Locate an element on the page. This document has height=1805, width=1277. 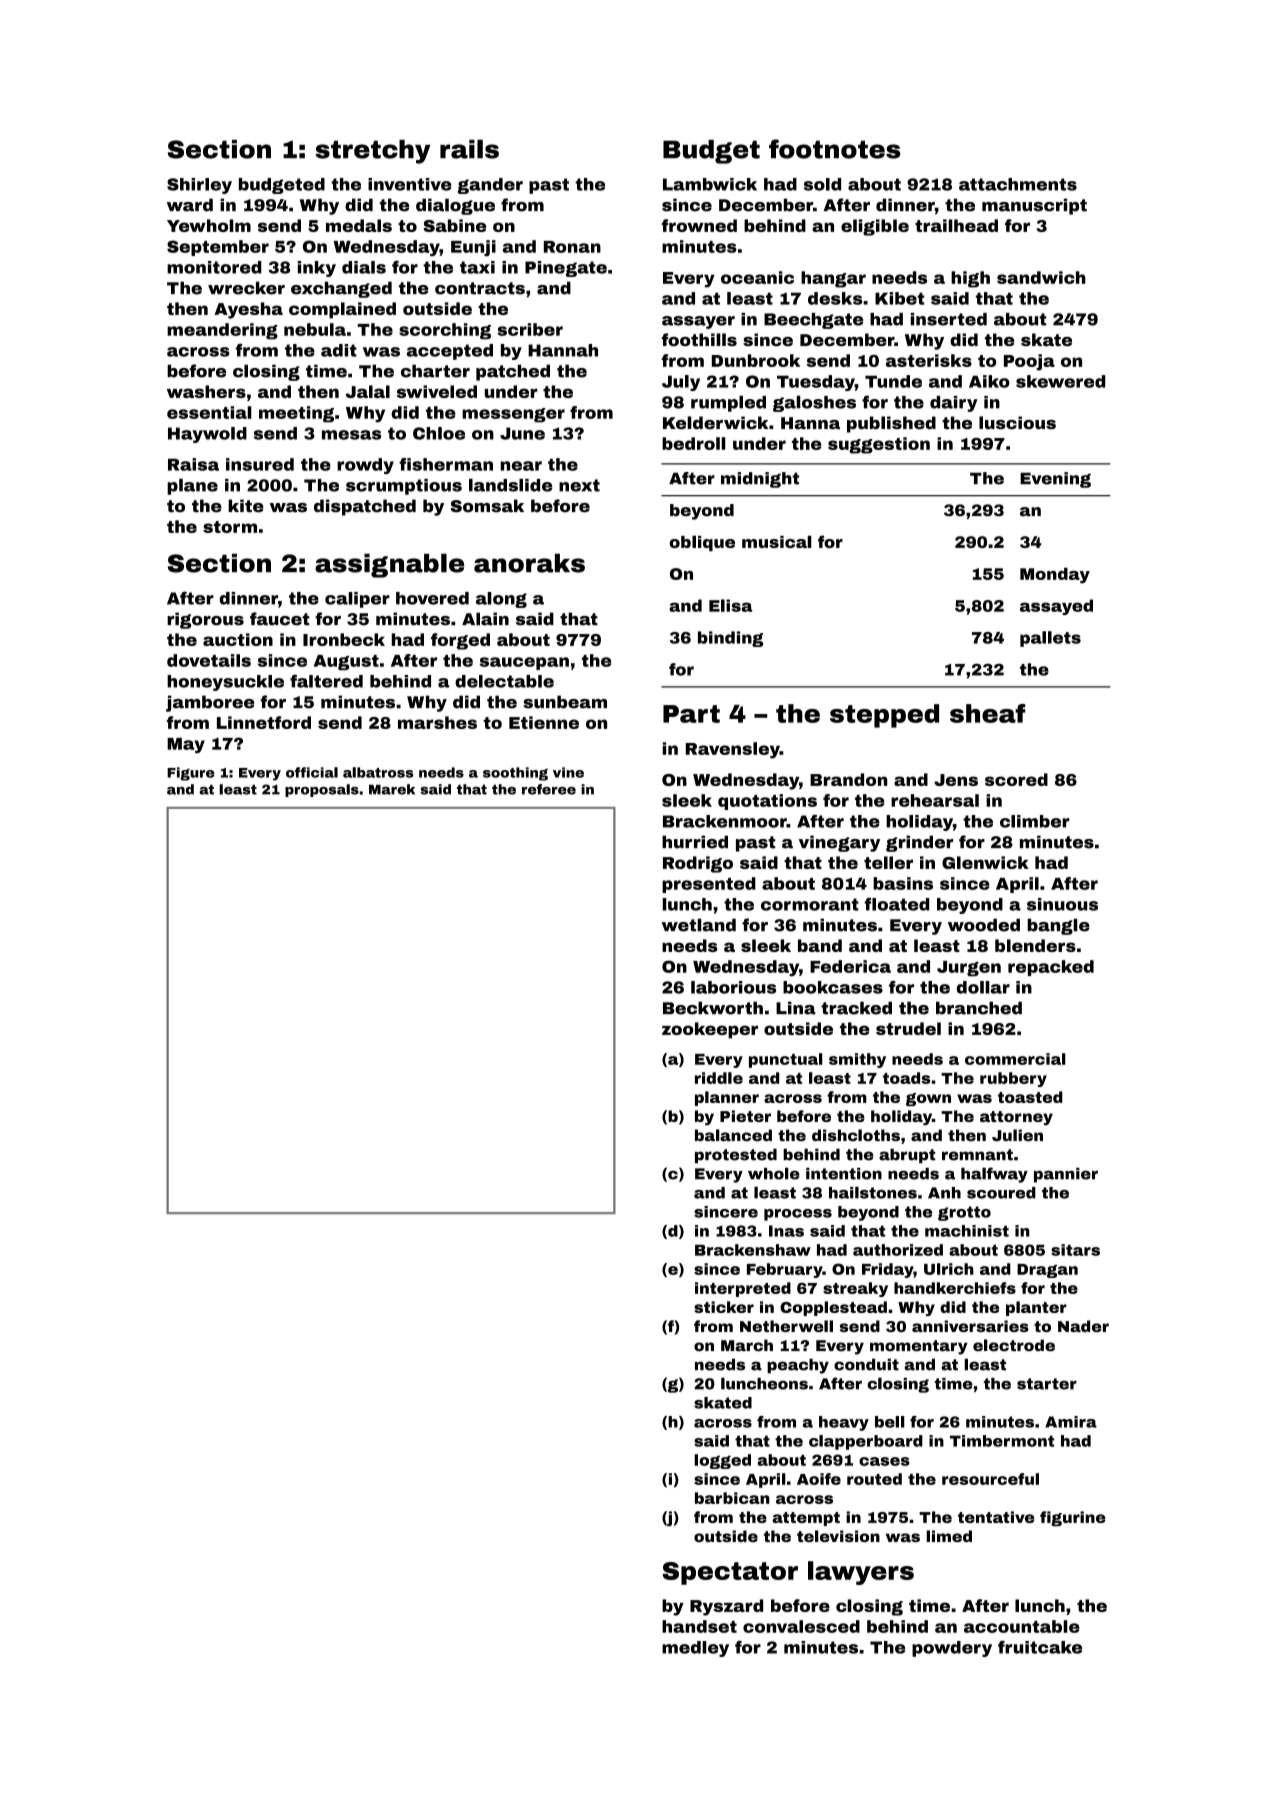
anoraks is located at coordinates (529, 563).
